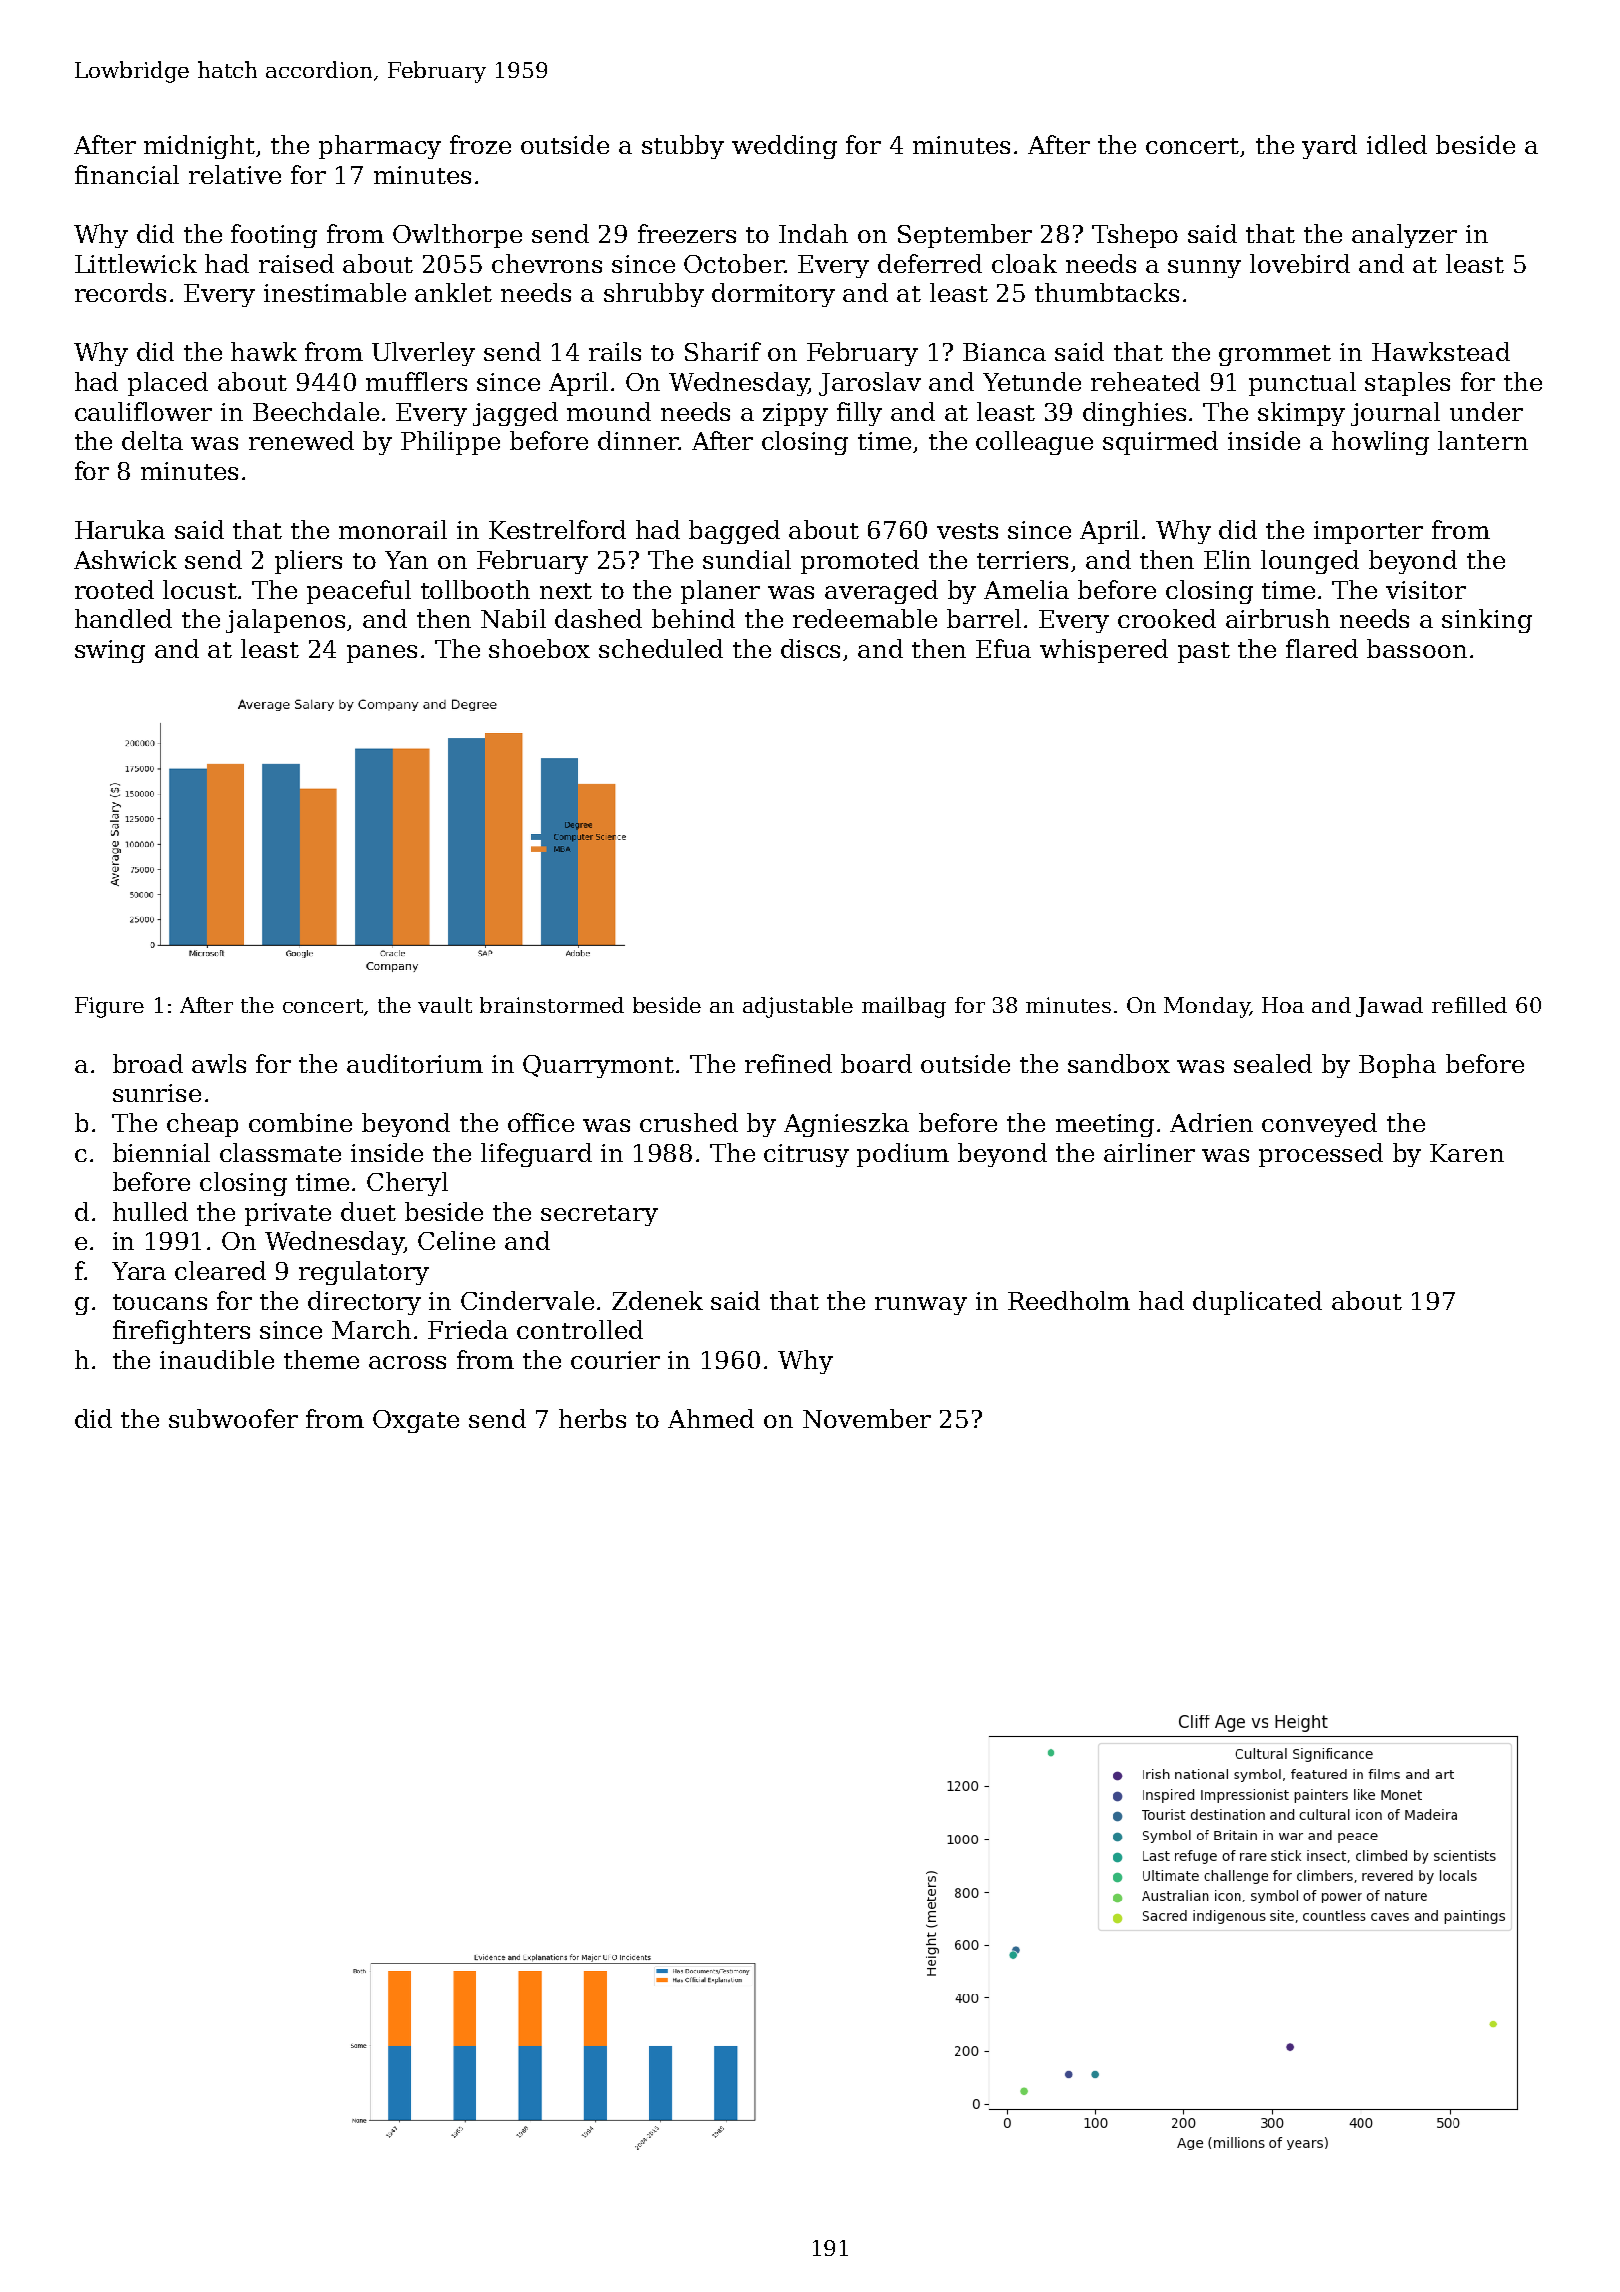 The image size is (1620, 2292). What do you see at coordinates (480, 144) in the image?
I see `froze` at bounding box center [480, 144].
